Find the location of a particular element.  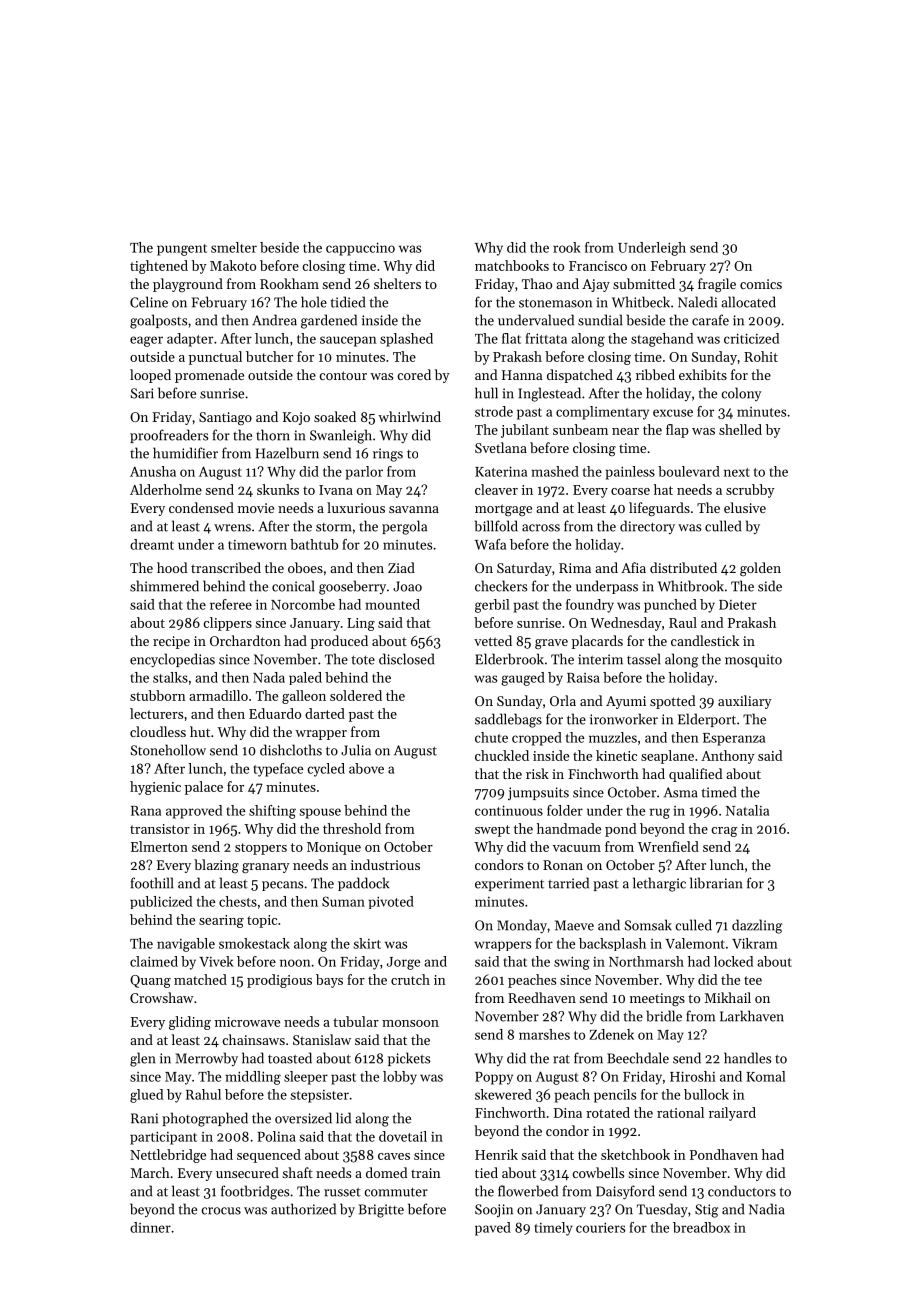

dinner is located at coordinates (150, 1227).
